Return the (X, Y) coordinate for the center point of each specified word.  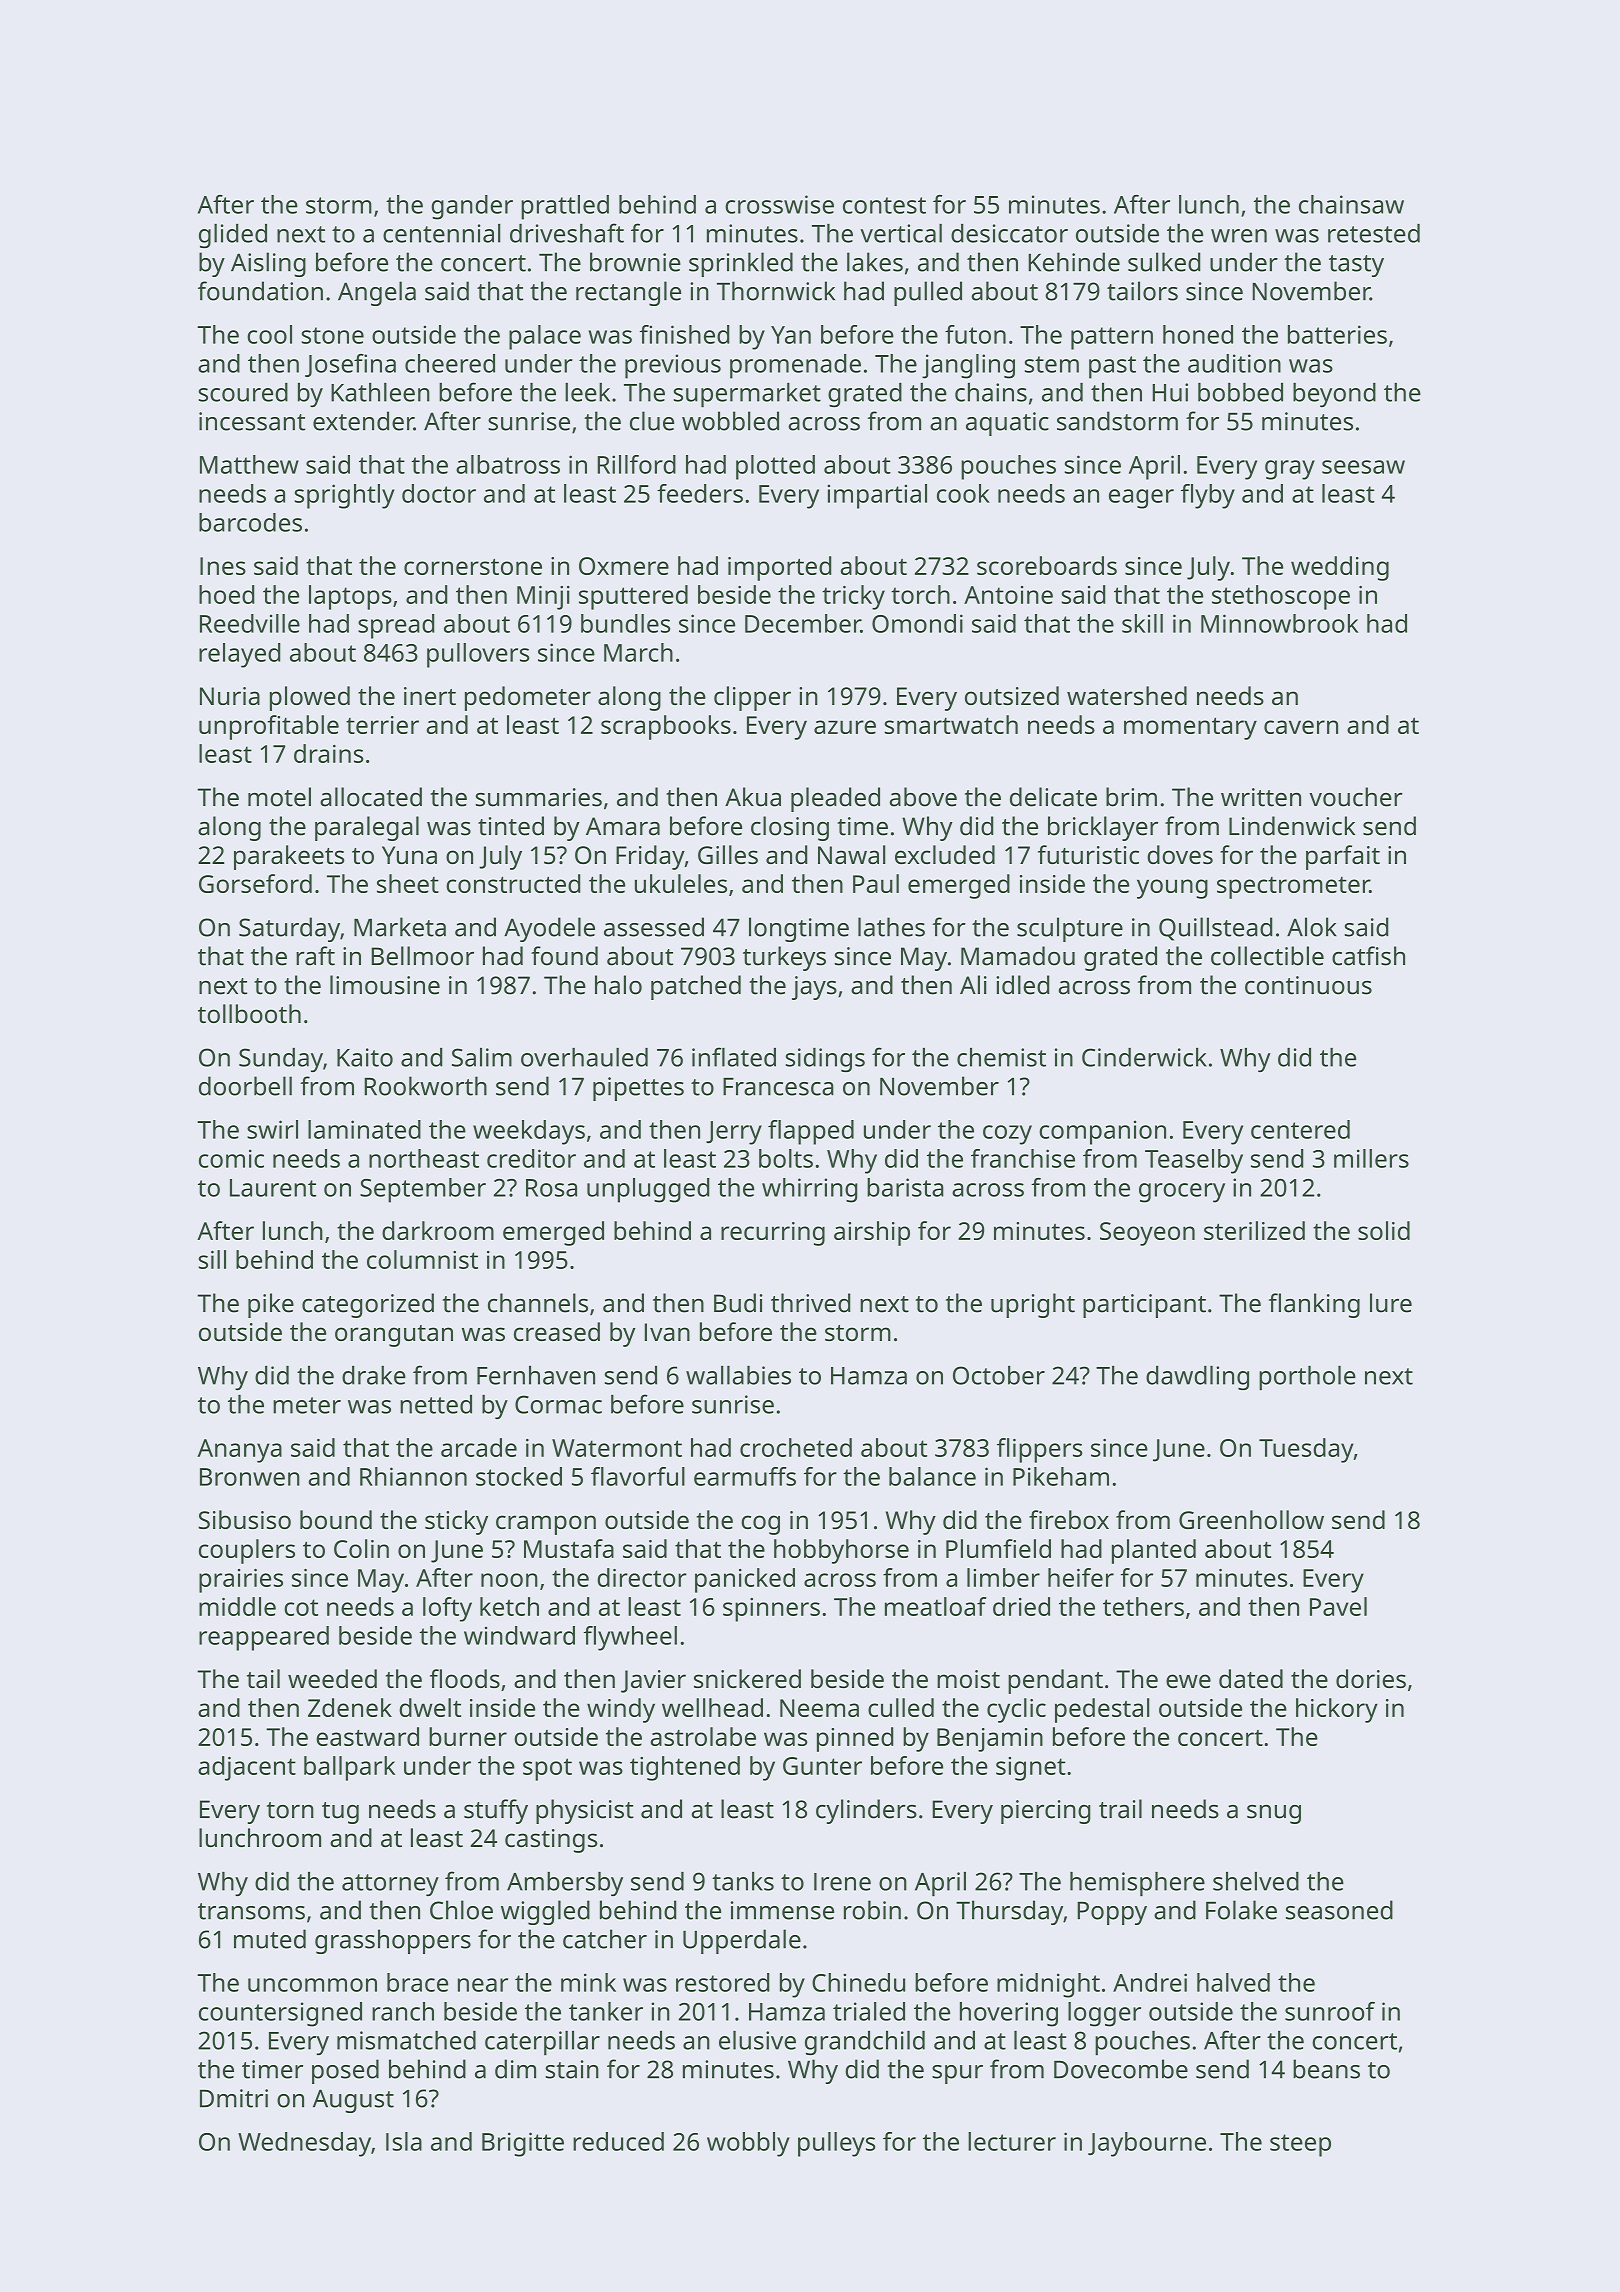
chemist (1001, 1057)
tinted (511, 826)
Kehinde (1074, 262)
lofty (447, 1609)
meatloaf (936, 1606)
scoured (243, 392)
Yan (791, 335)
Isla (404, 2141)
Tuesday (1306, 1450)
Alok (1312, 927)
